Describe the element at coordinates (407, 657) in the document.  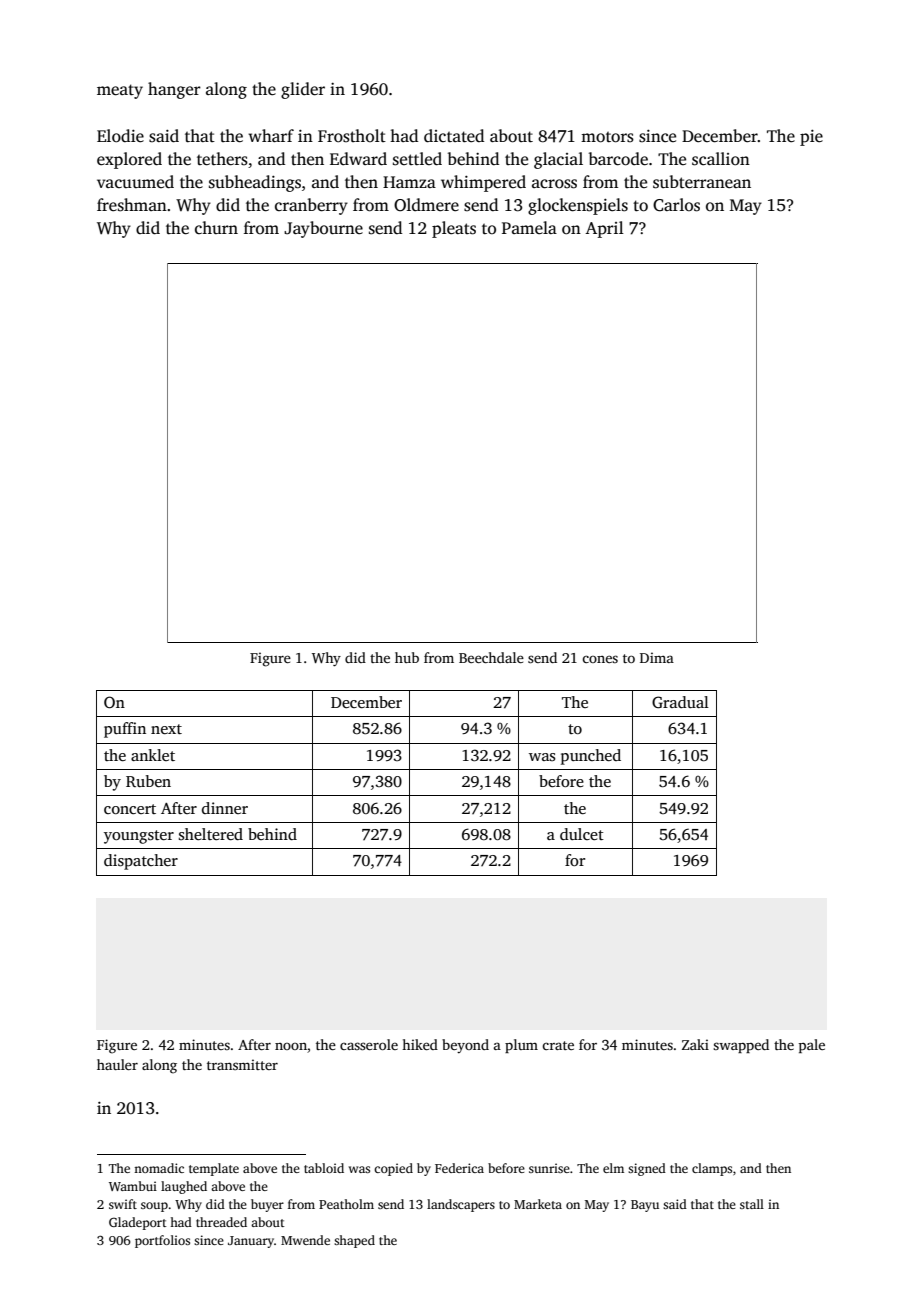
I see `hub` at that location.
